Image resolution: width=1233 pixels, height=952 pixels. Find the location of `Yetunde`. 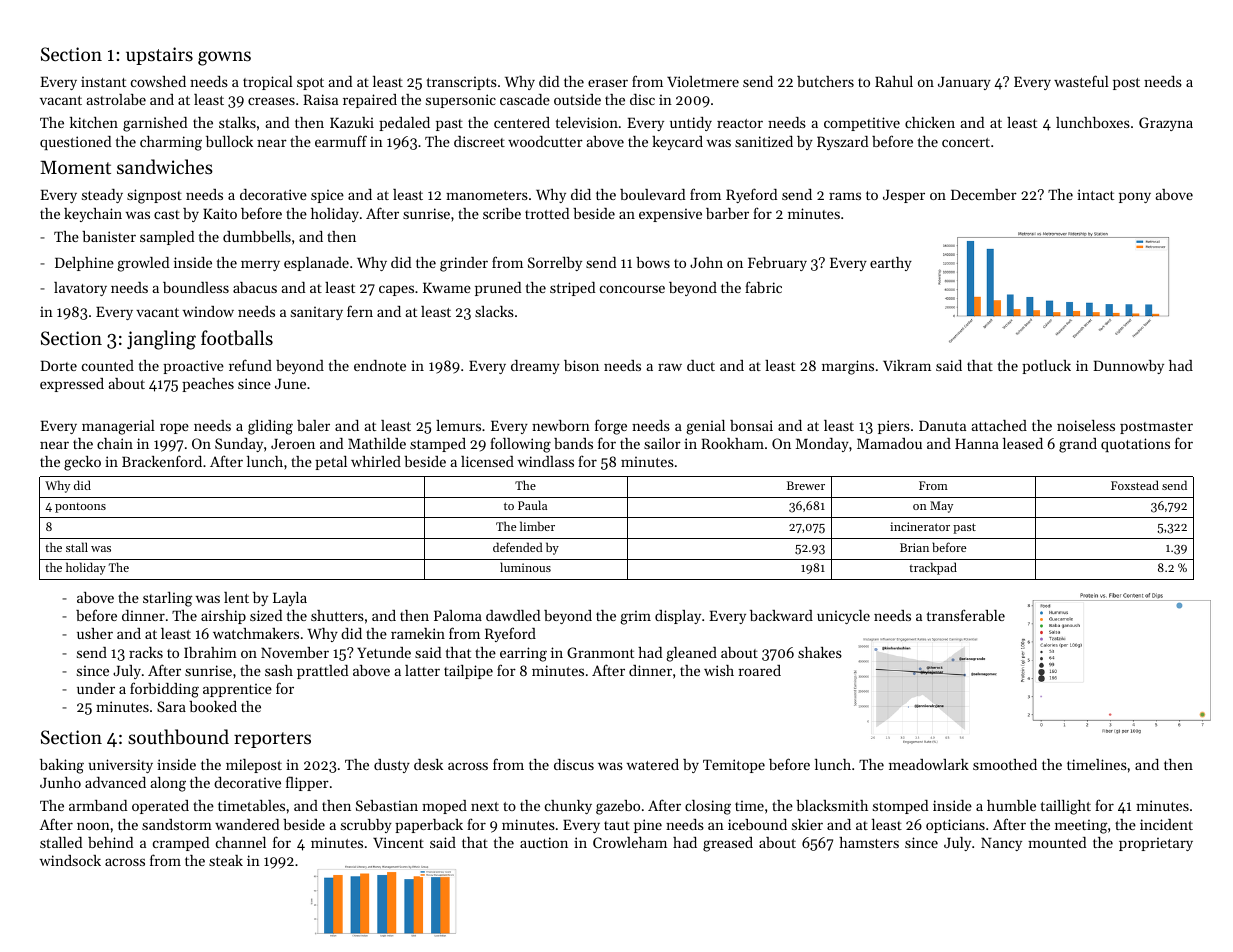

Yetunde is located at coordinates (384, 652).
